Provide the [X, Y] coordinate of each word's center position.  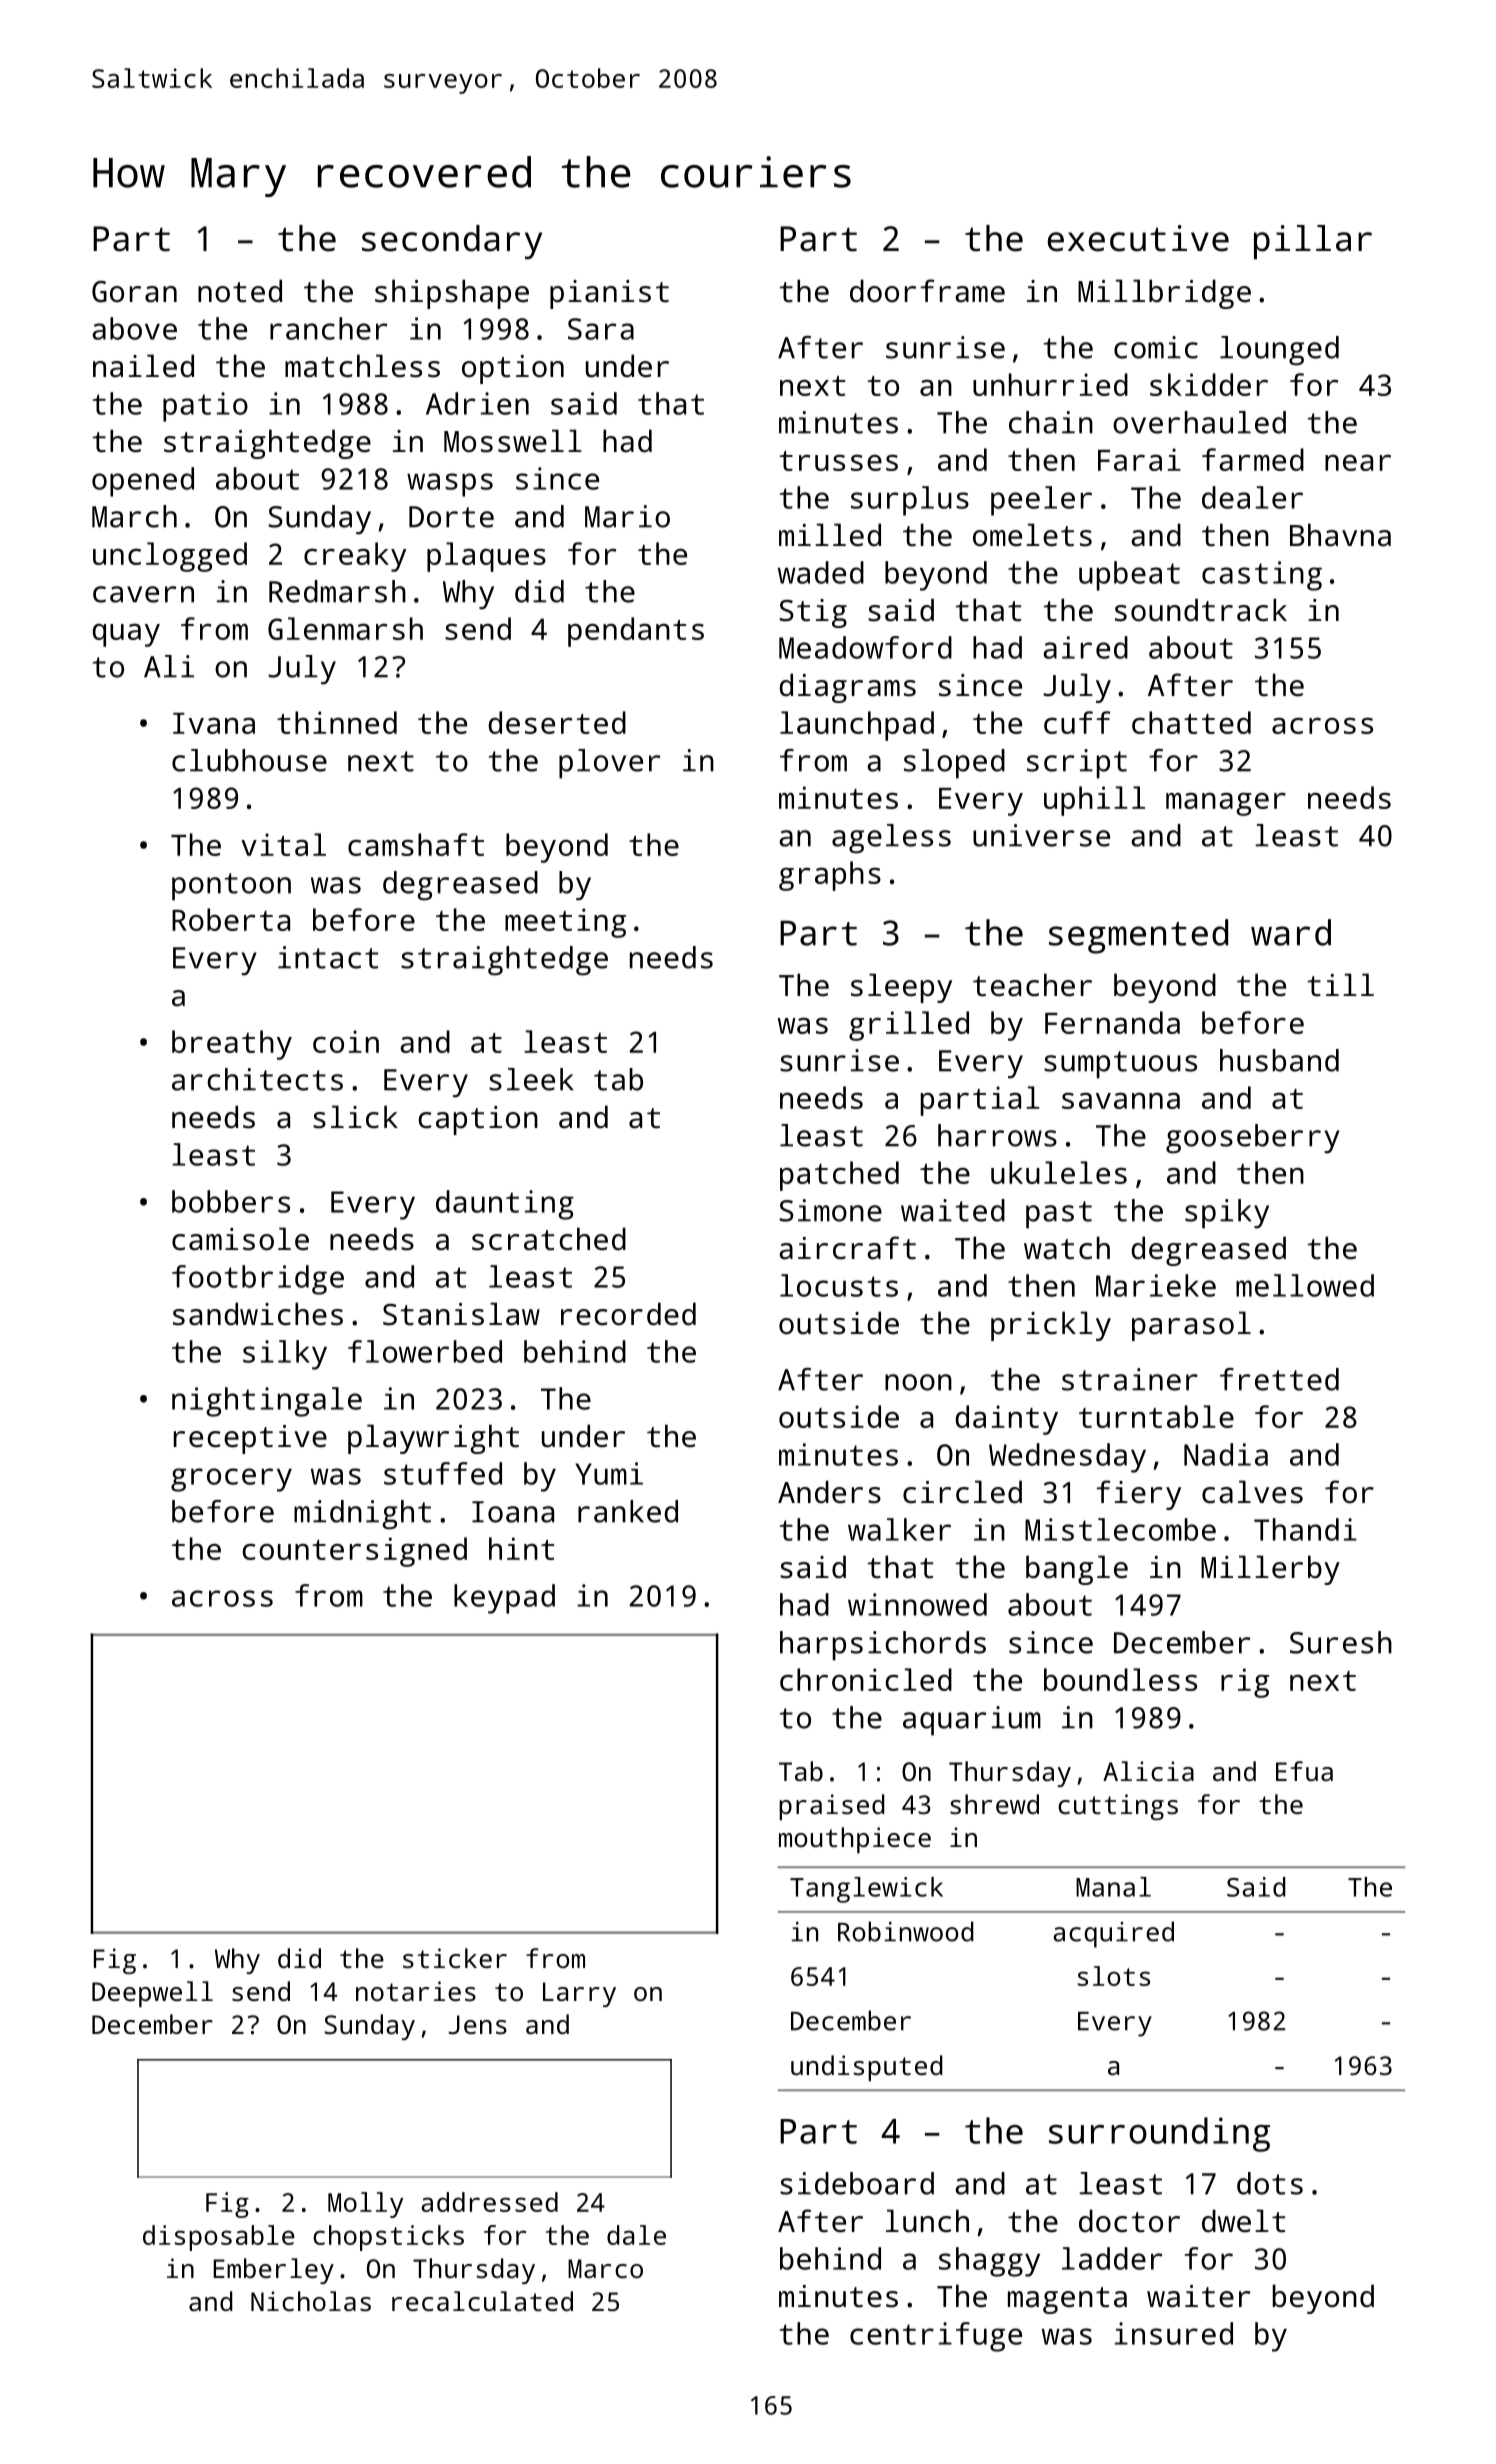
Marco [605, 2268]
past [1059, 1215]
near [1358, 463]
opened [143, 482]
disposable [219, 2238]
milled [830, 535]
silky [285, 1355]
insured [1174, 2333]
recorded [628, 1314]
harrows [997, 1135]
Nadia [1226, 1454]
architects [257, 1079]
